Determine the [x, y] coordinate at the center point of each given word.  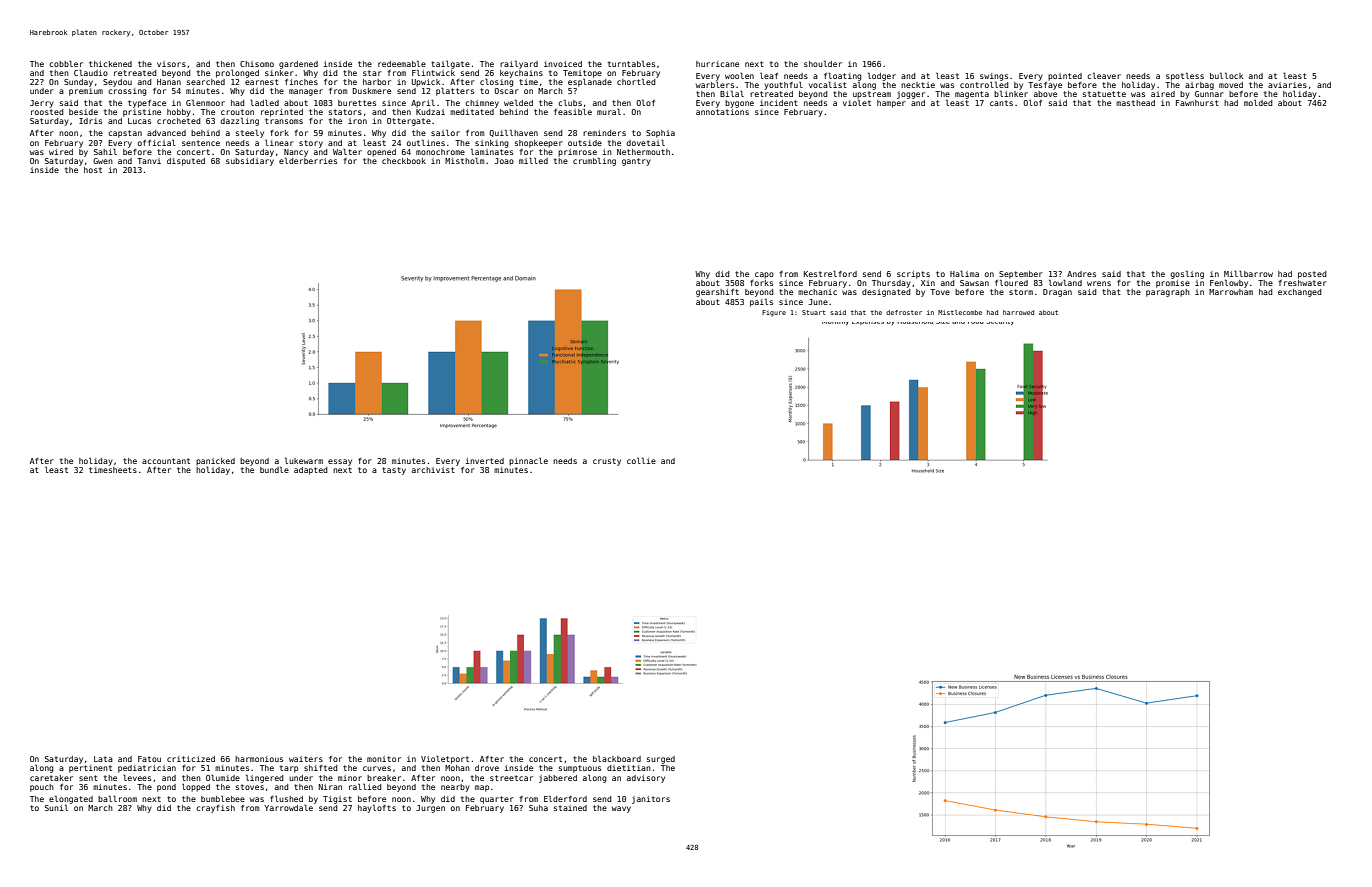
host [93, 170]
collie [641, 461]
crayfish [215, 809]
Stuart [813, 312]
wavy [621, 809]
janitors [651, 800]
